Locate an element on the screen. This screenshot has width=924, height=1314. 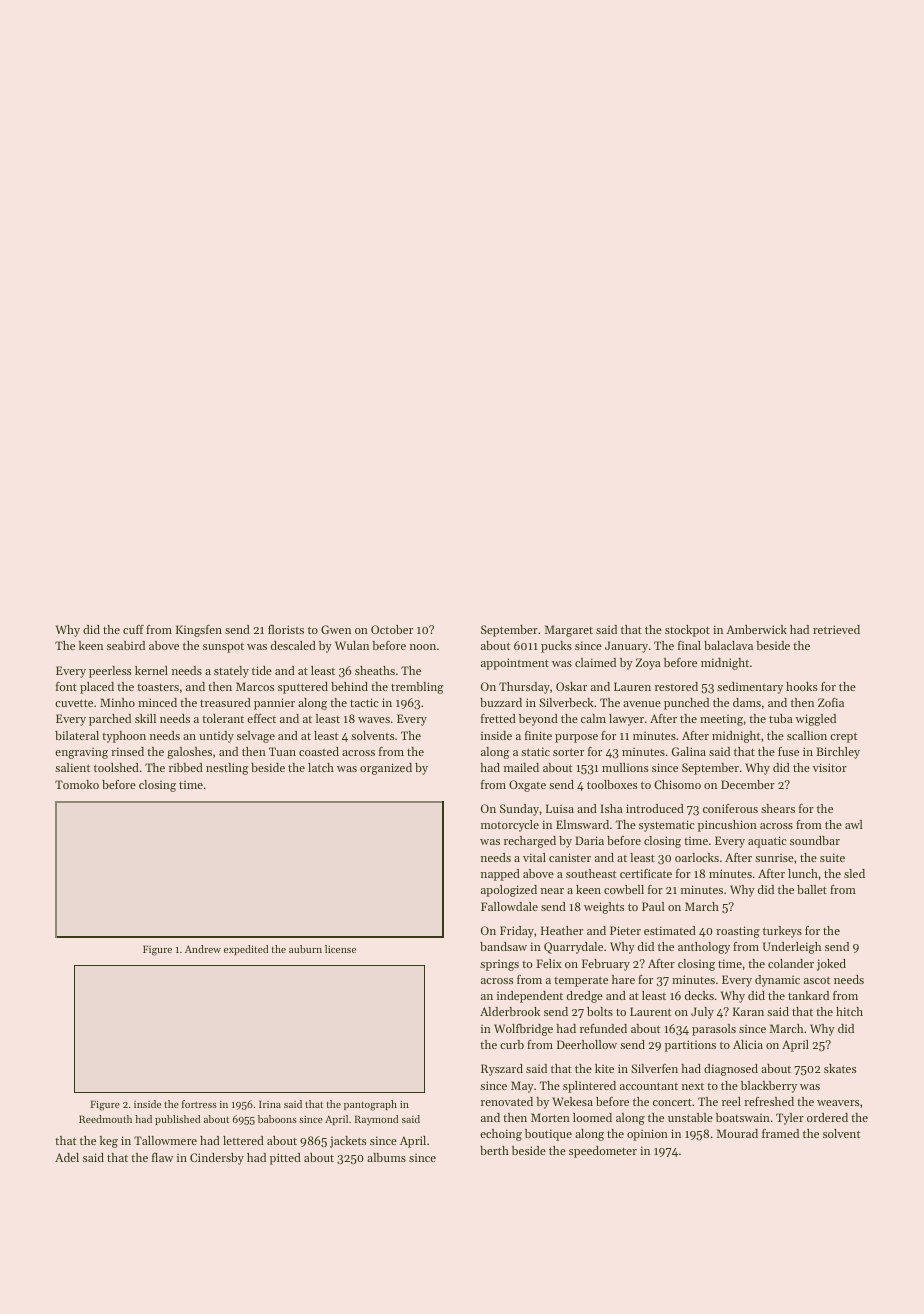
Heather is located at coordinates (562, 930).
